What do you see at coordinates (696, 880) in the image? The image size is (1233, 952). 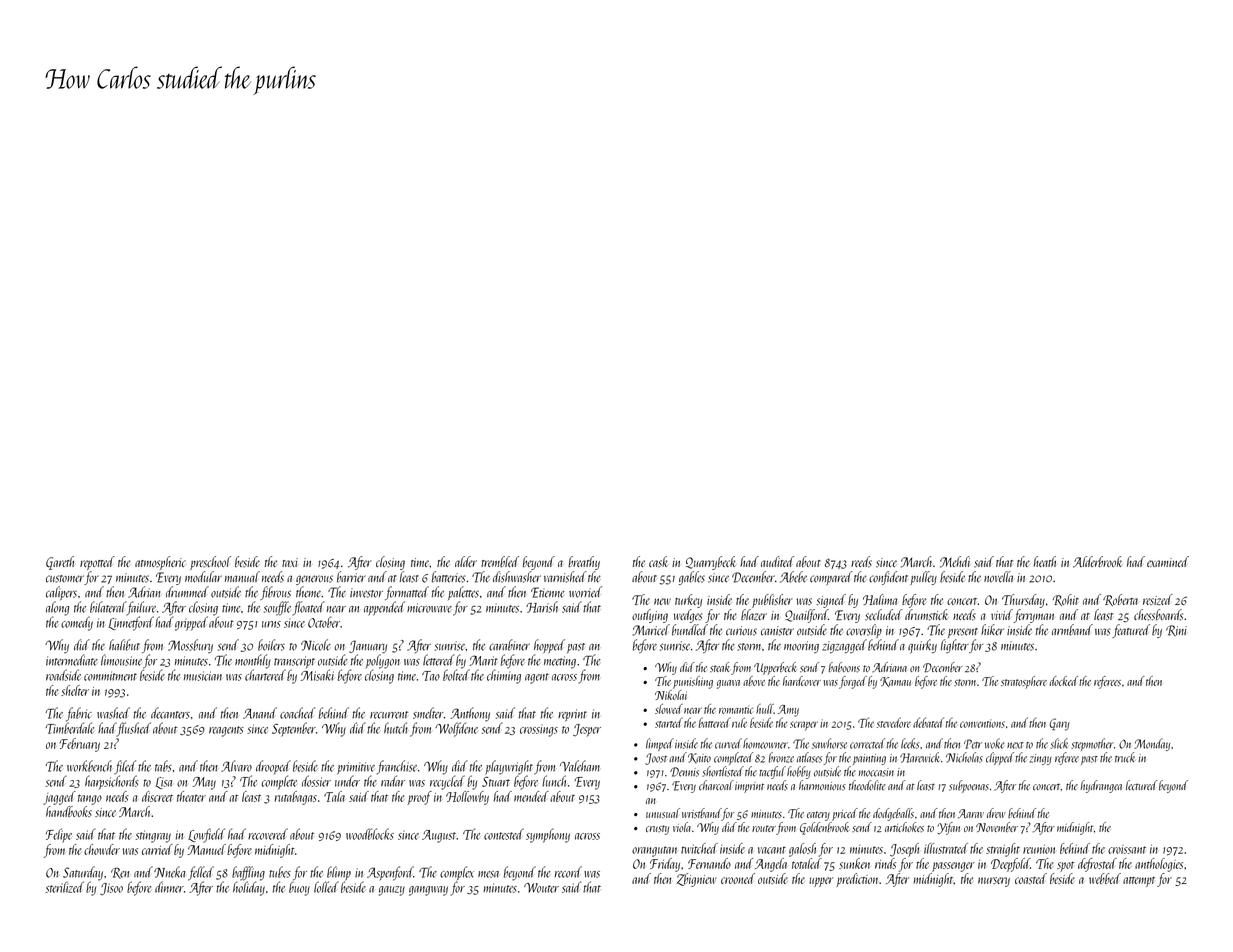 I see `Zbigniew` at bounding box center [696, 880].
